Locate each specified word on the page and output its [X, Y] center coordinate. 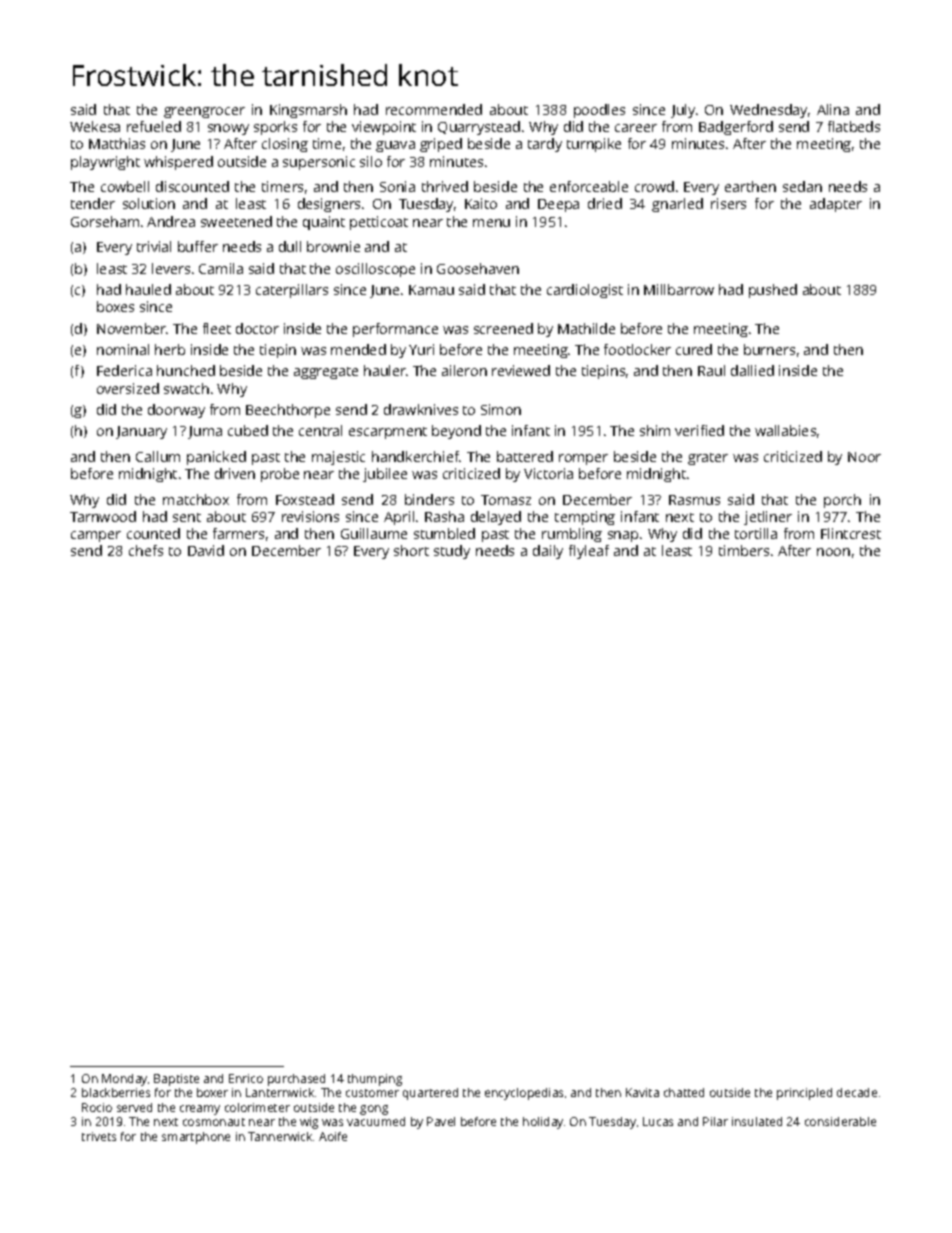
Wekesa [95, 126]
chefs [146, 550]
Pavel [441, 1121]
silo [371, 161]
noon [833, 552]
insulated [757, 1121]
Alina [833, 109]
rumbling [572, 535]
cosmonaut [214, 1122]
